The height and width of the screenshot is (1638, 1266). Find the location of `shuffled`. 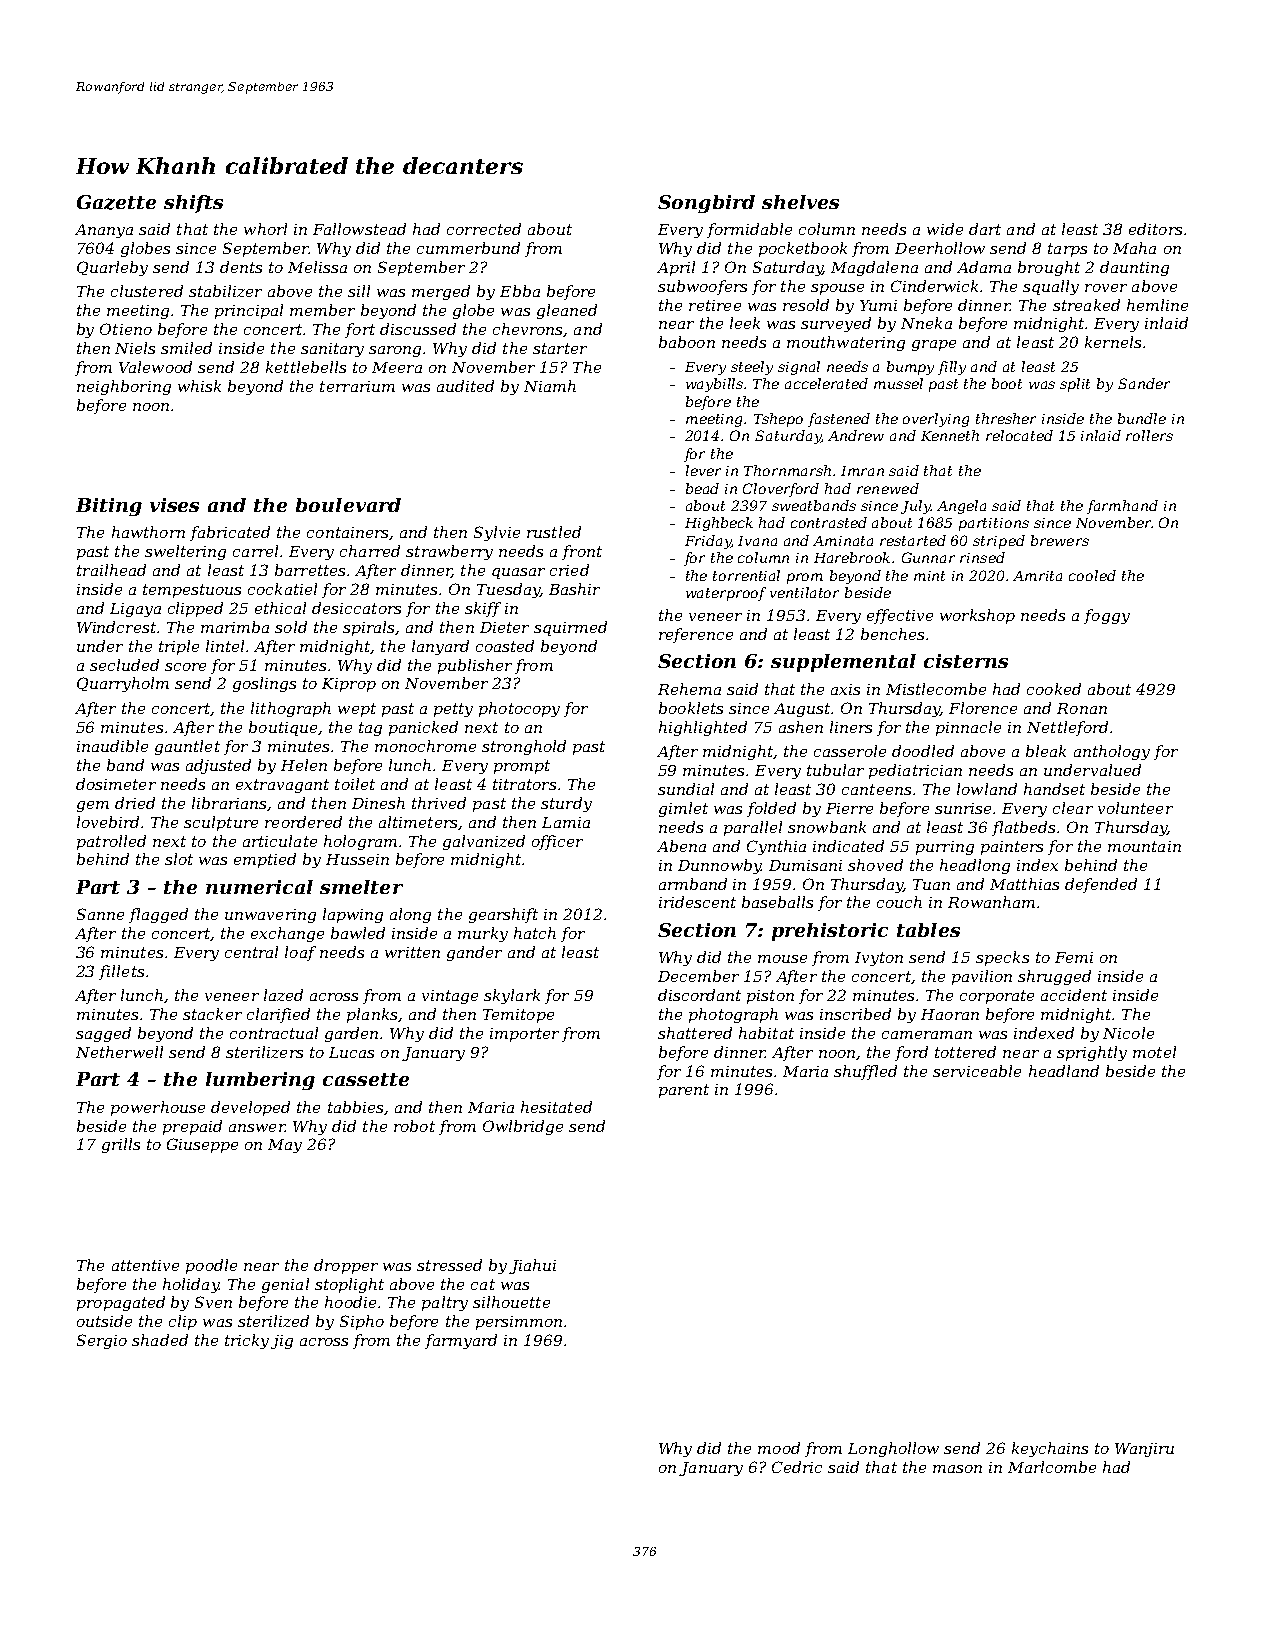

shuffled is located at coordinates (865, 1072).
